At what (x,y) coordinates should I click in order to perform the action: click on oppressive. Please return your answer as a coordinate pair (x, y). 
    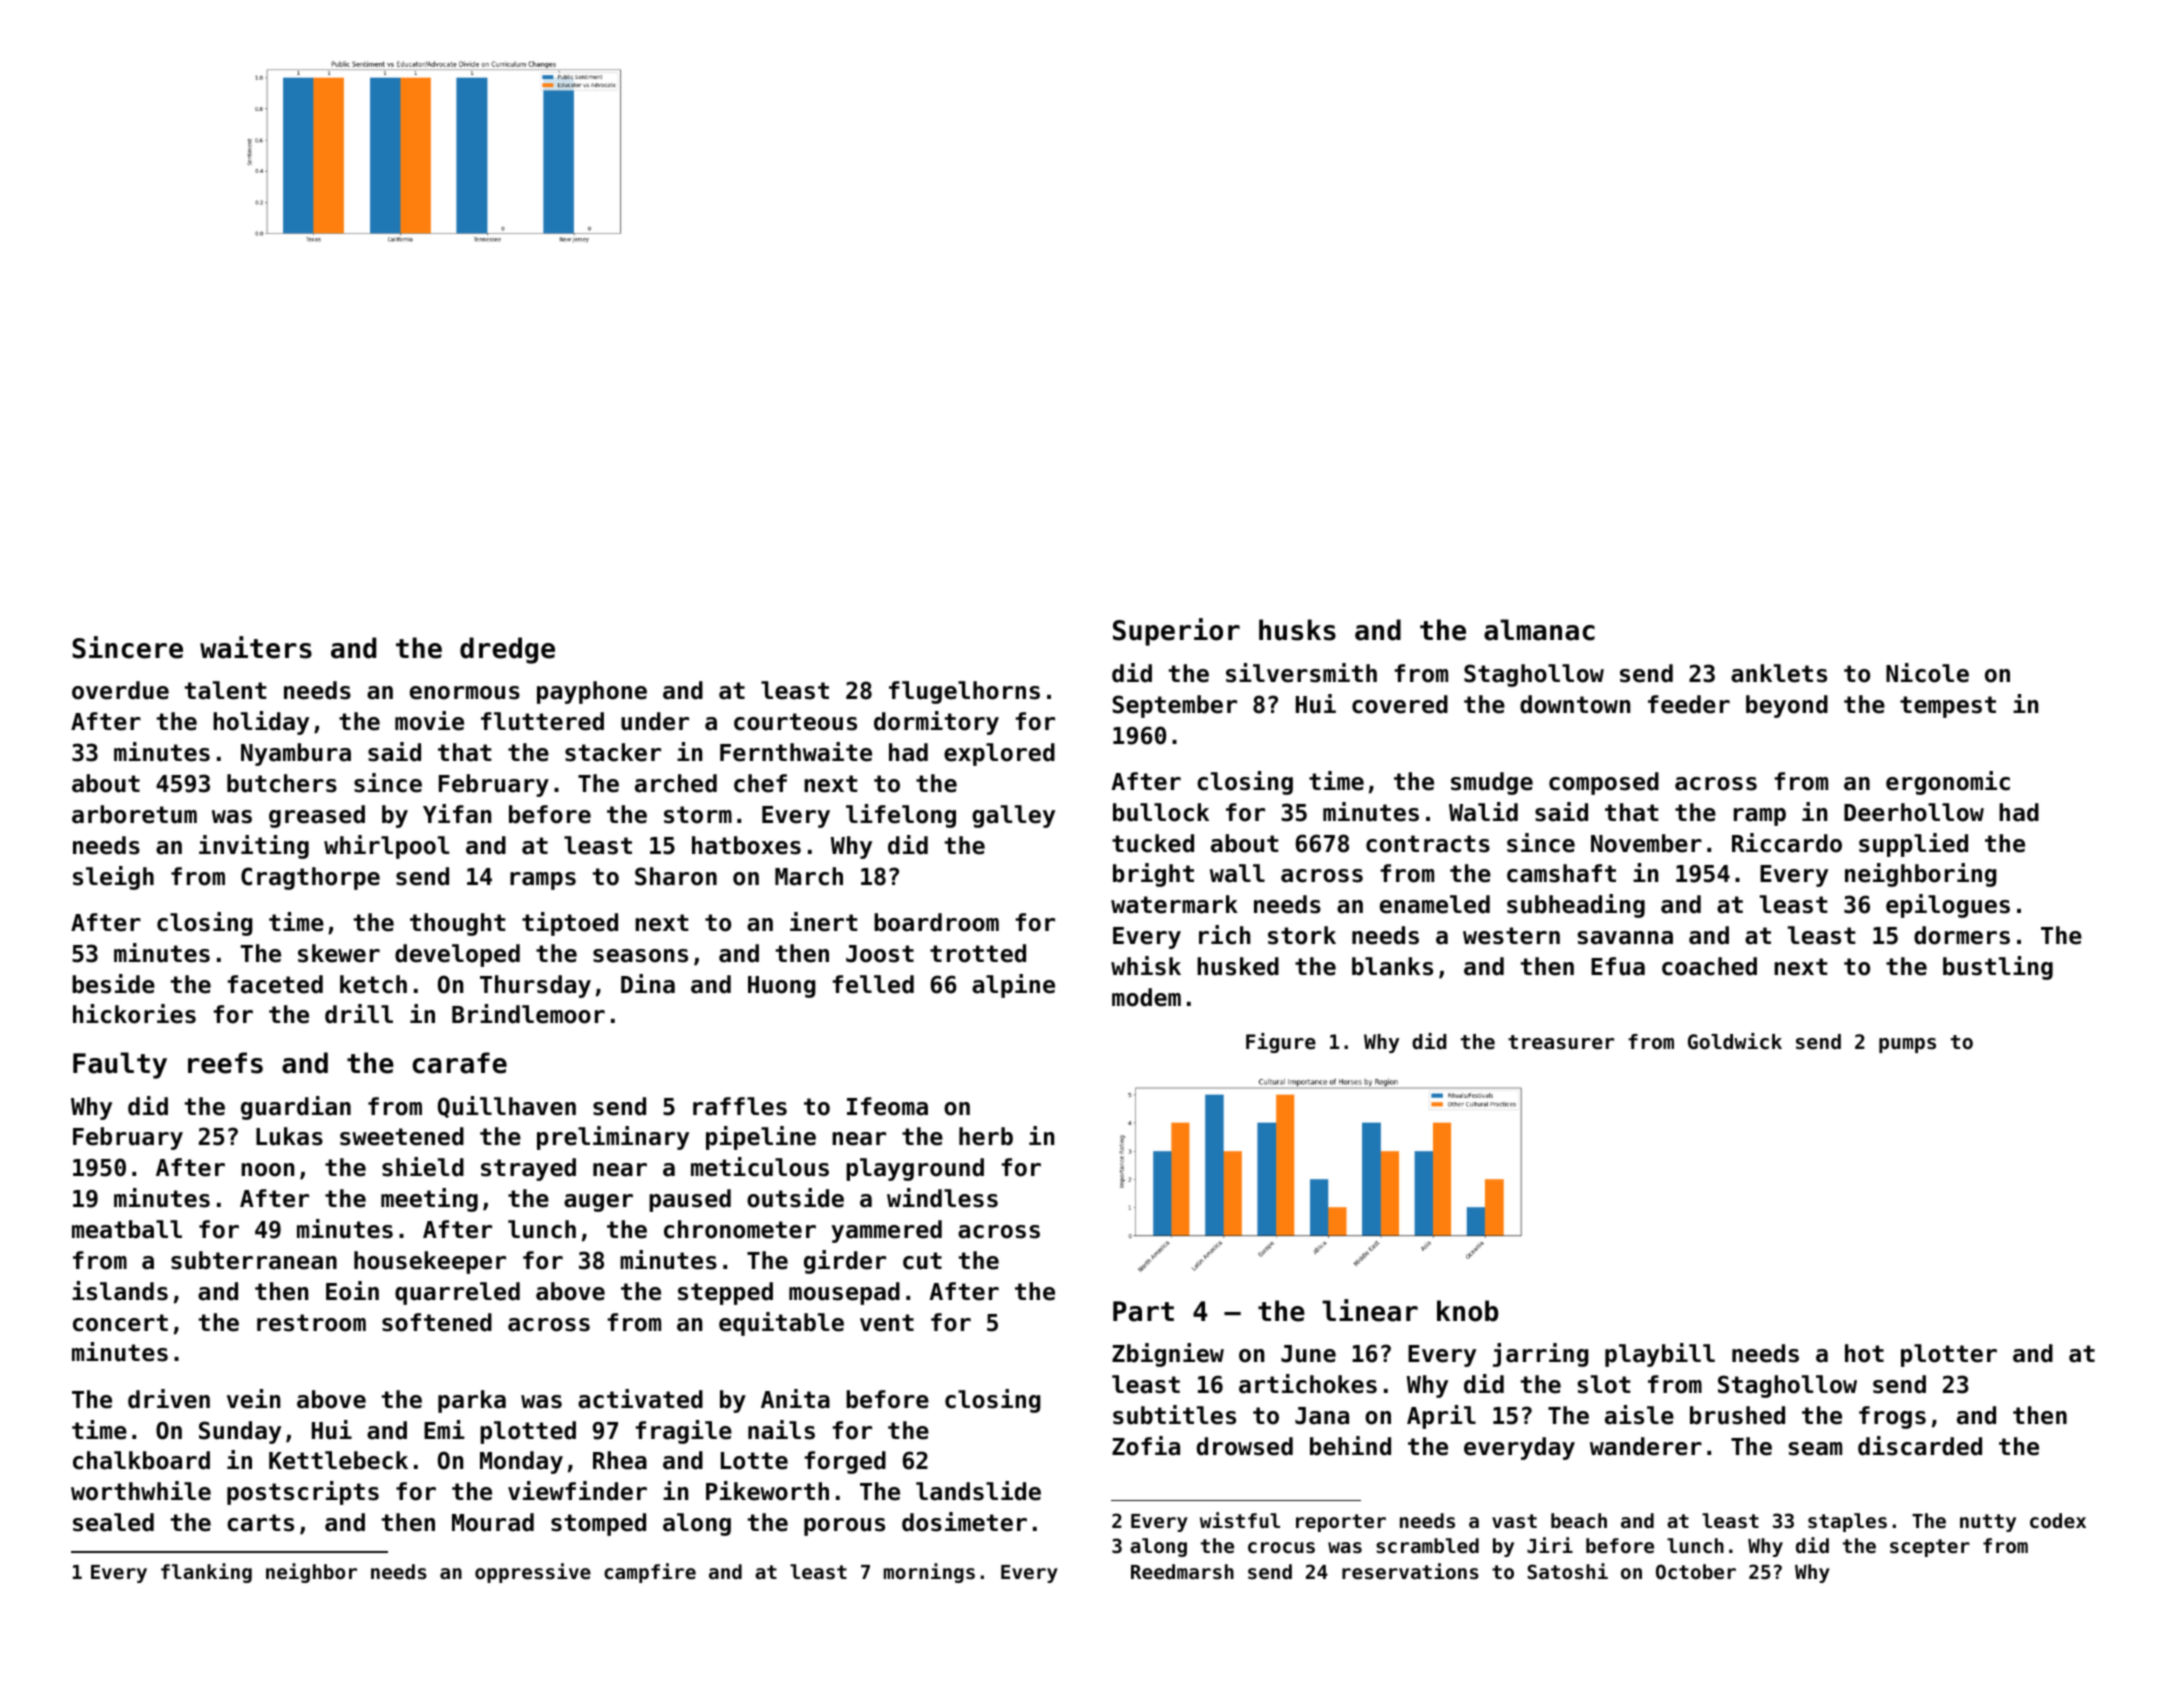
    Looking at the image, I should click on (533, 1573).
